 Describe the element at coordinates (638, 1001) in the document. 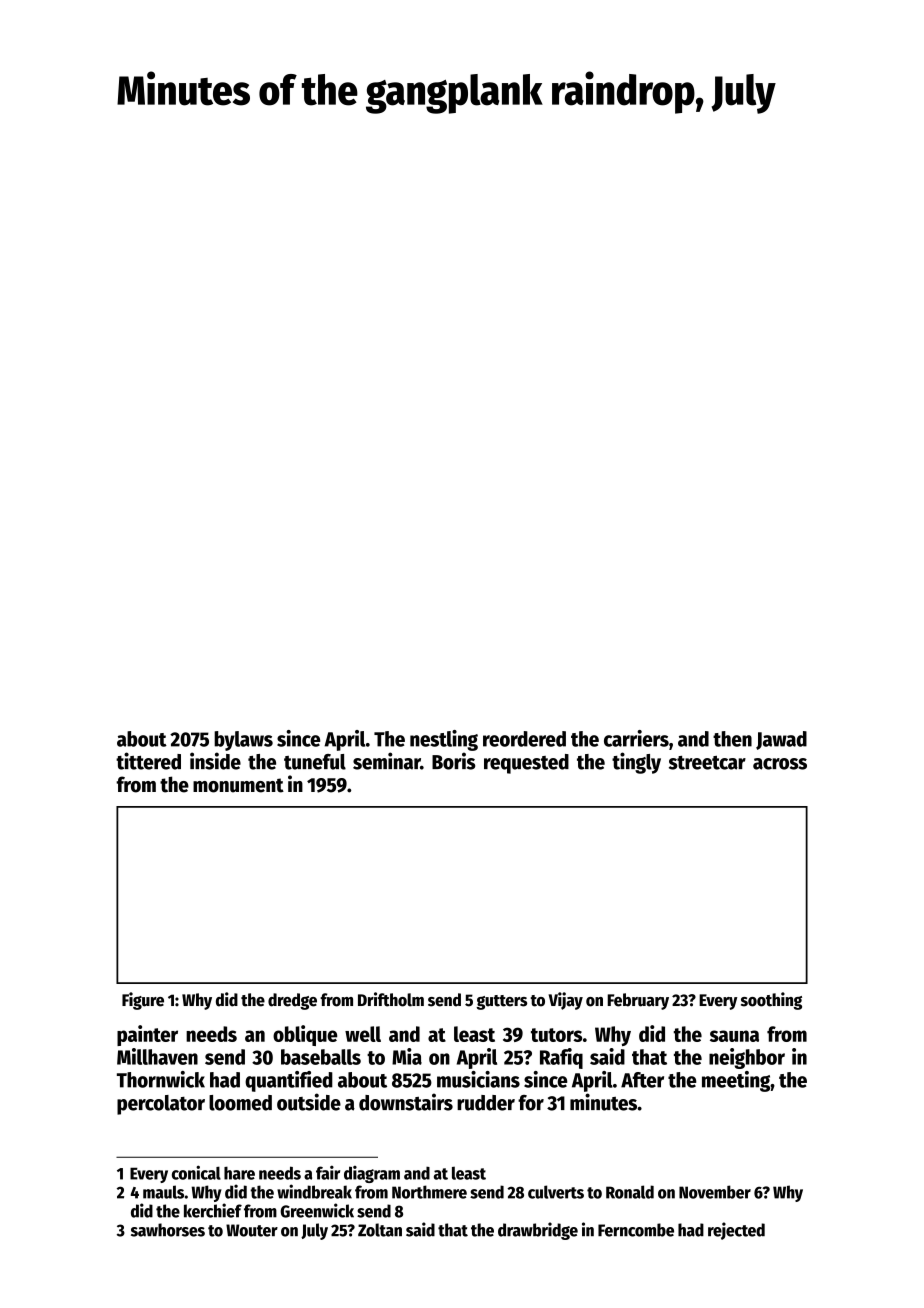

I see `February` at that location.
